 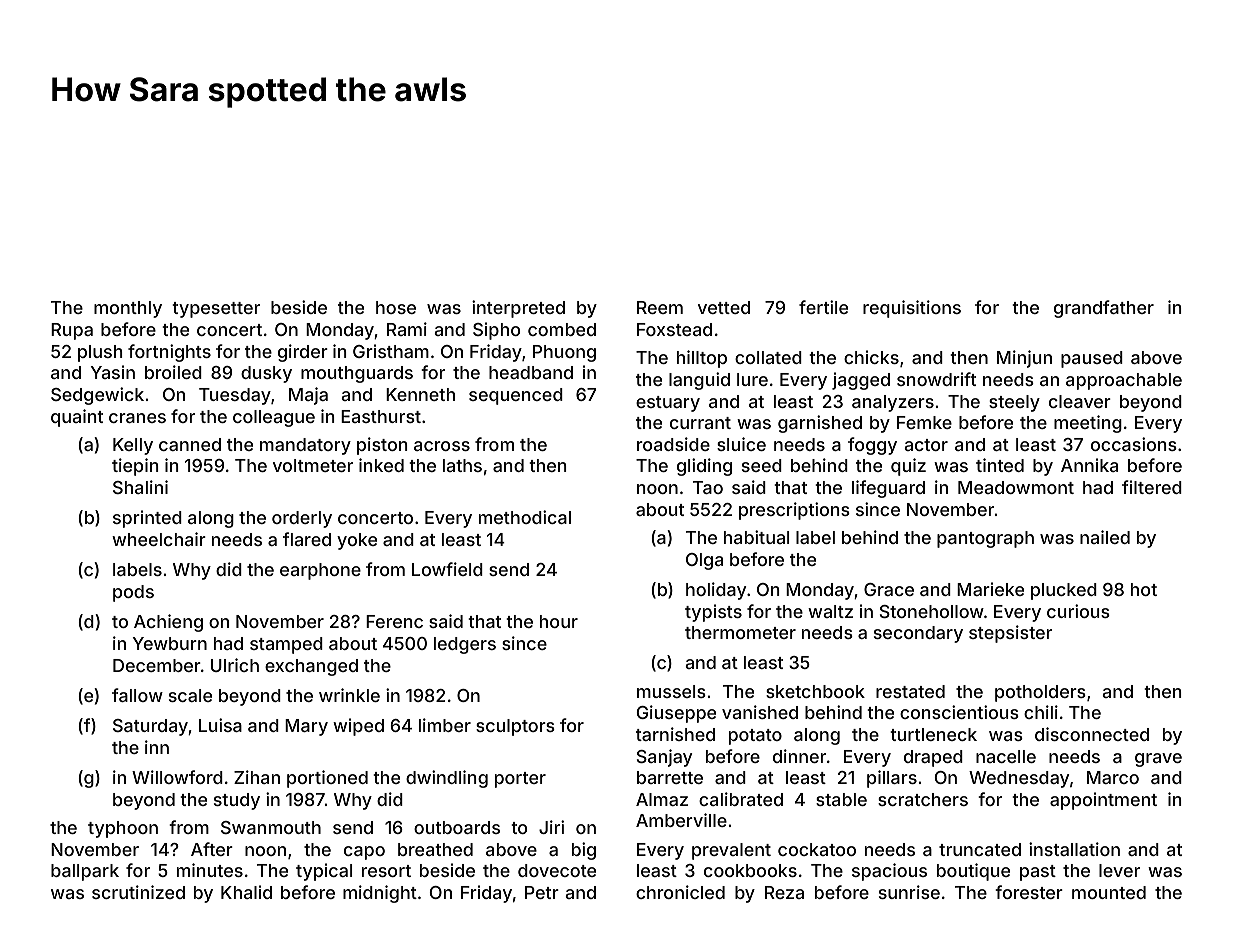 What do you see at coordinates (700, 423) in the screenshot?
I see `currant` at bounding box center [700, 423].
